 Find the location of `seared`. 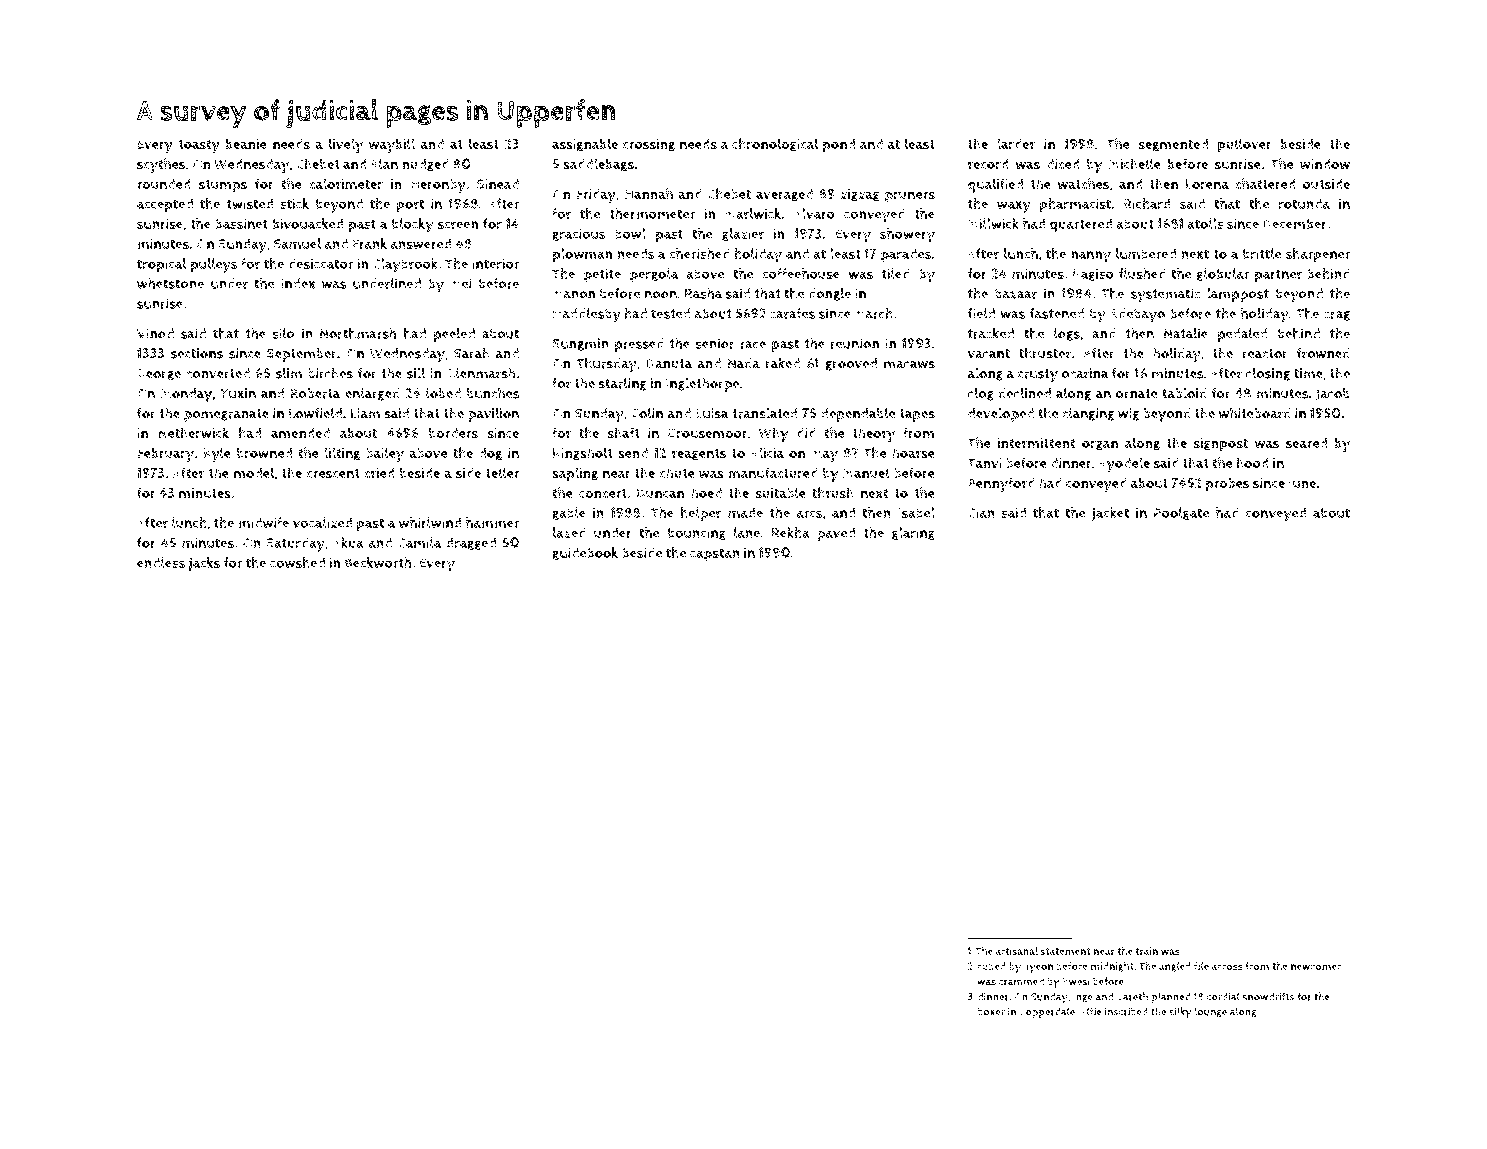

seared is located at coordinates (1306, 443).
